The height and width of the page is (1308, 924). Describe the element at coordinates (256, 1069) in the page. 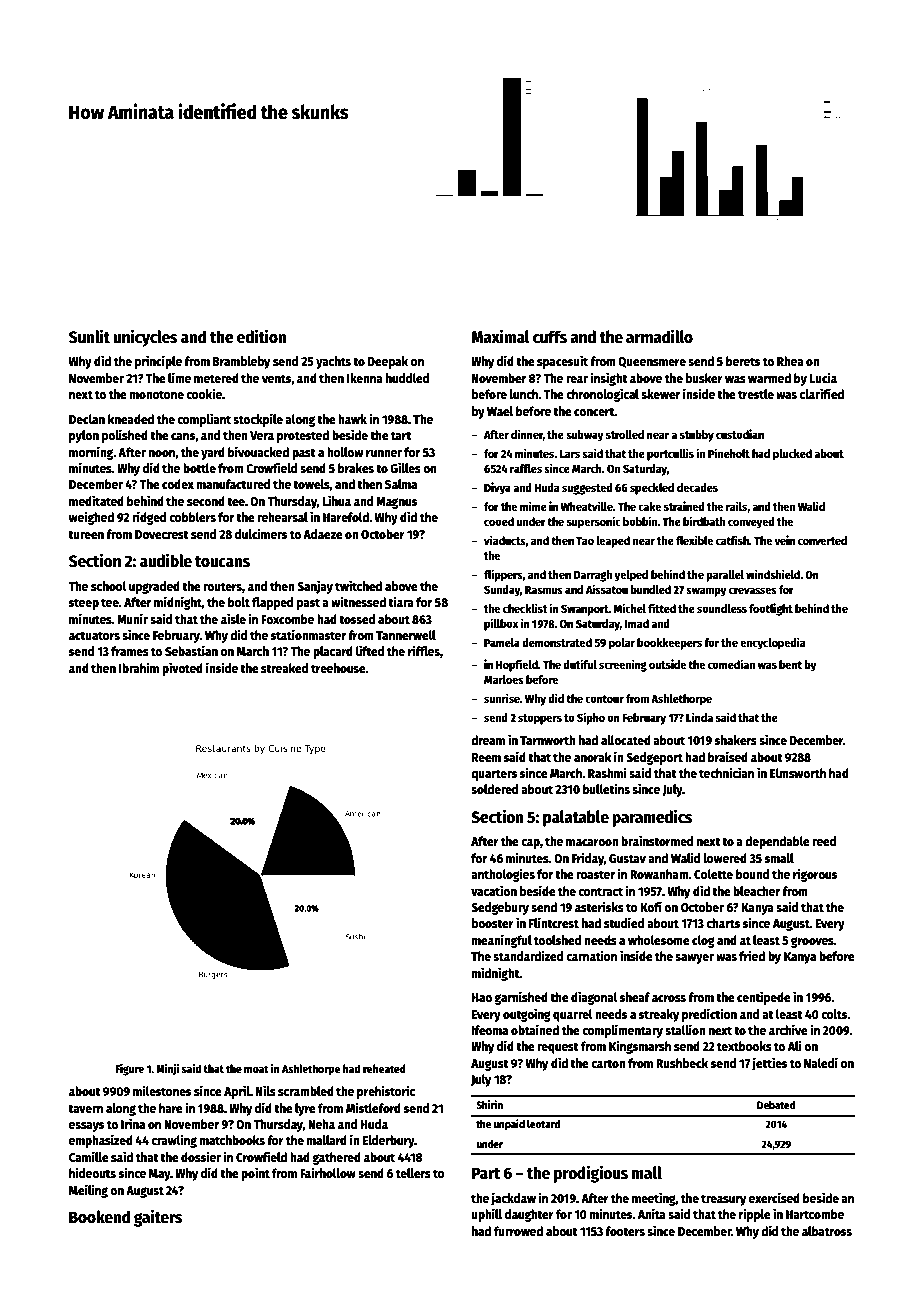

I see `moat` at that location.
